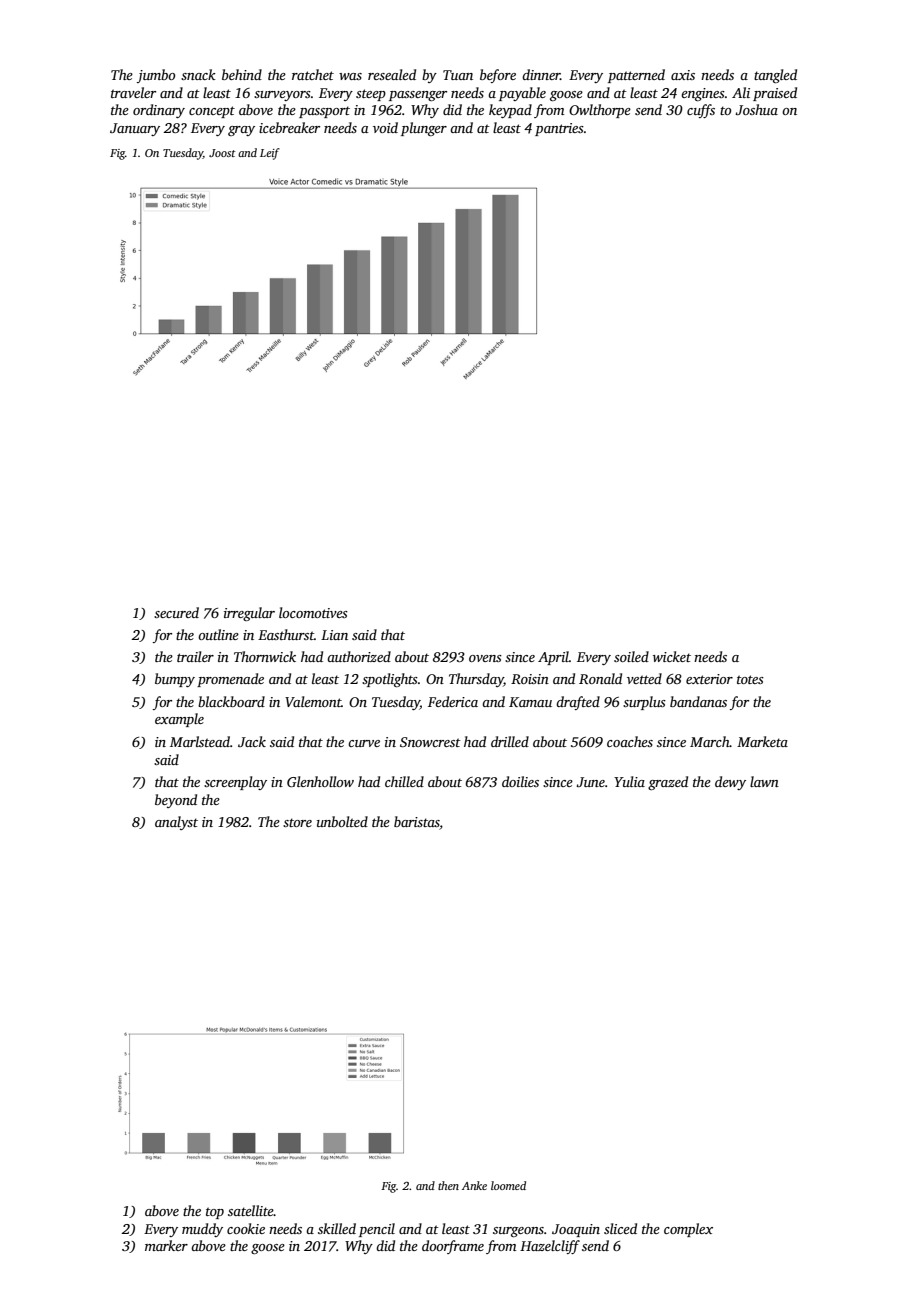  What do you see at coordinates (485, 658) in the screenshot?
I see `ovens` at bounding box center [485, 658].
